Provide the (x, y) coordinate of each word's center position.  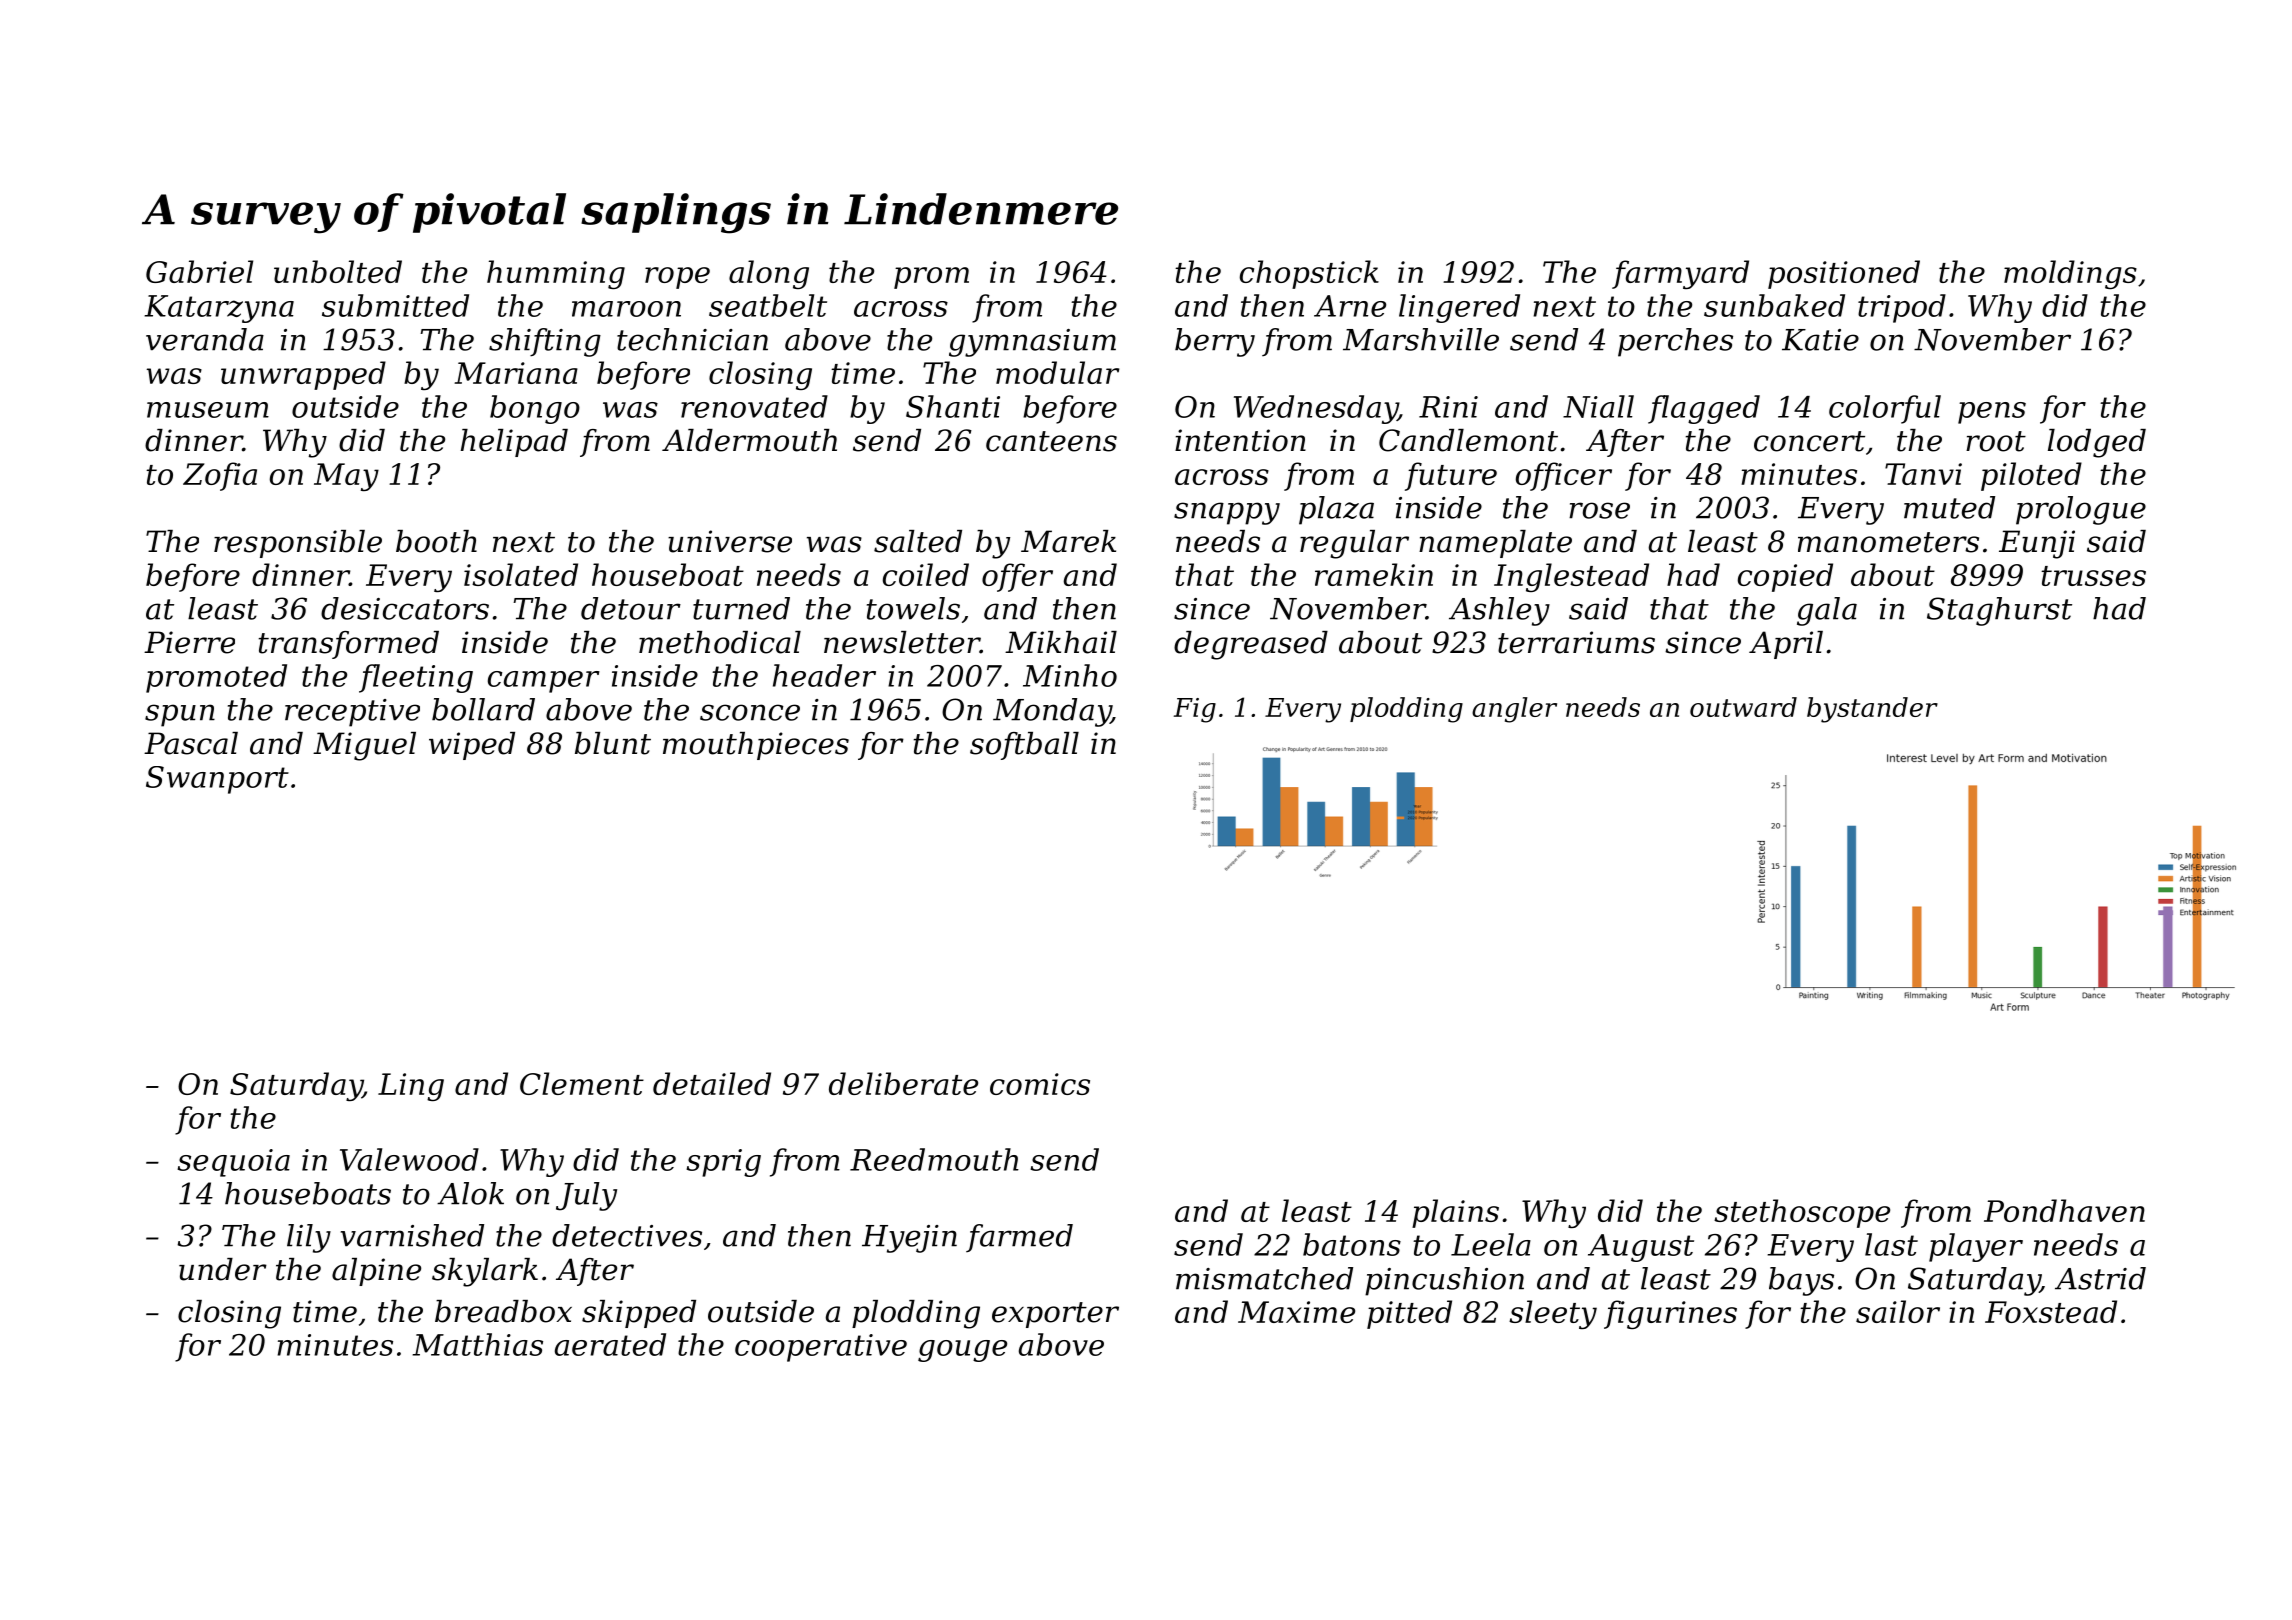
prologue (2081, 510)
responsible (298, 544)
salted (918, 541)
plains (1455, 1213)
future (1451, 476)
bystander (1872, 710)
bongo (535, 409)
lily (309, 1238)
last (1891, 1244)
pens (1992, 413)
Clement (582, 1083)
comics (1040, 1084)
